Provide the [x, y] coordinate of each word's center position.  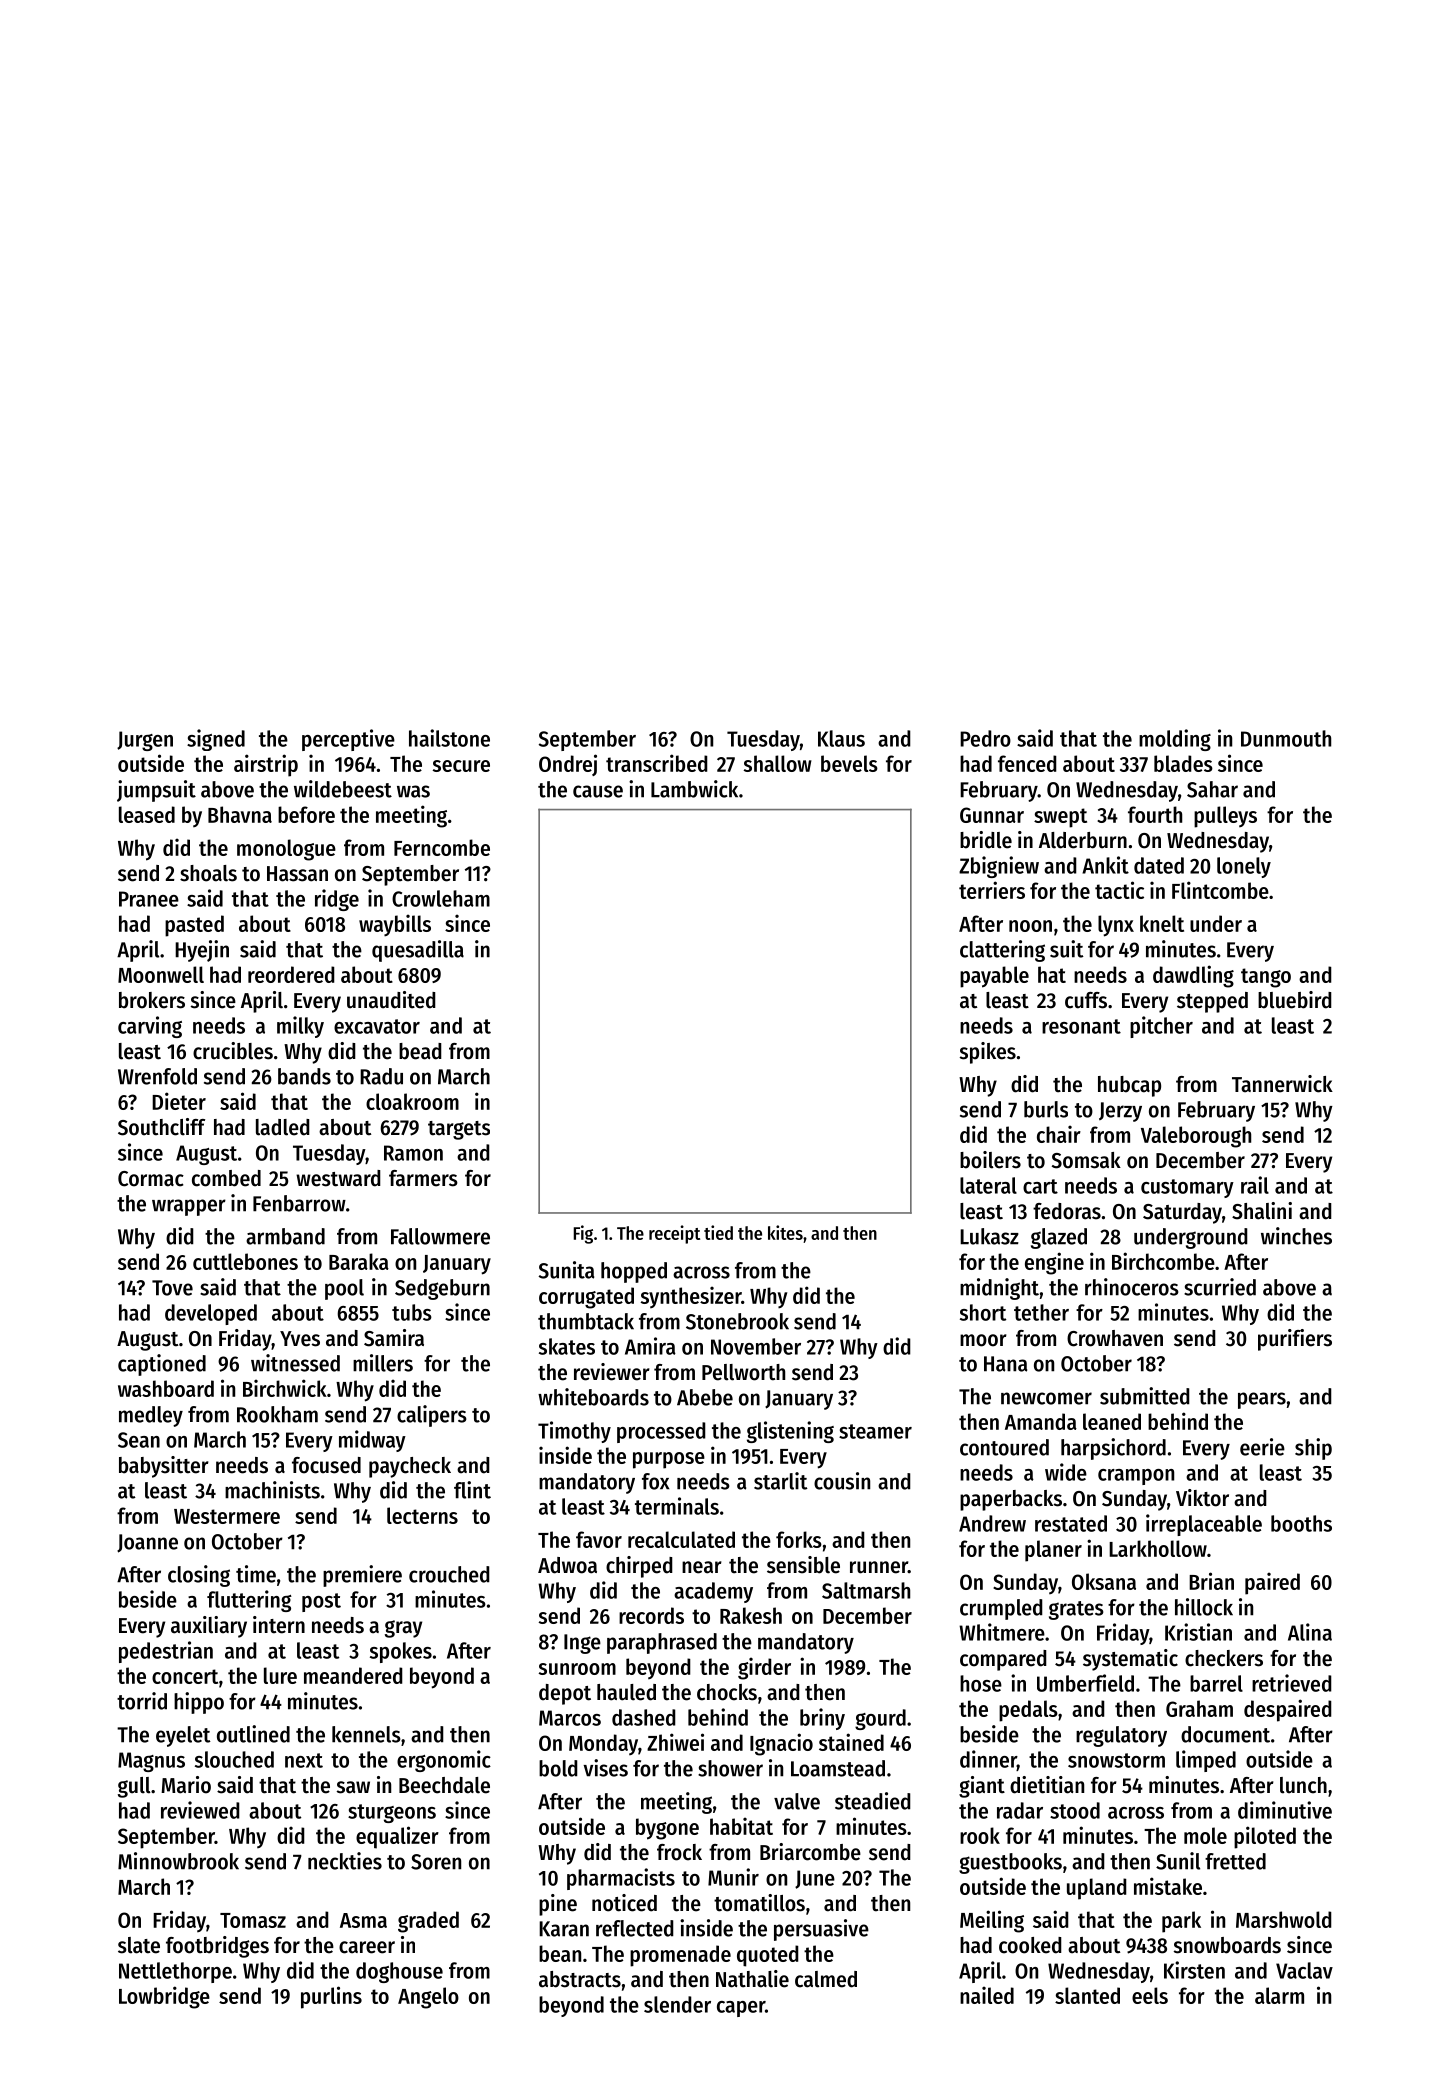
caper [741, 2009]
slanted [1087, 1995]
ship [1313, 1449]
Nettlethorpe [175, 1972]
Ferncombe [442, 847]
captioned [162, 1365]
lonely [1244, 867]
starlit [781, 1481]
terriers [992, 890]
